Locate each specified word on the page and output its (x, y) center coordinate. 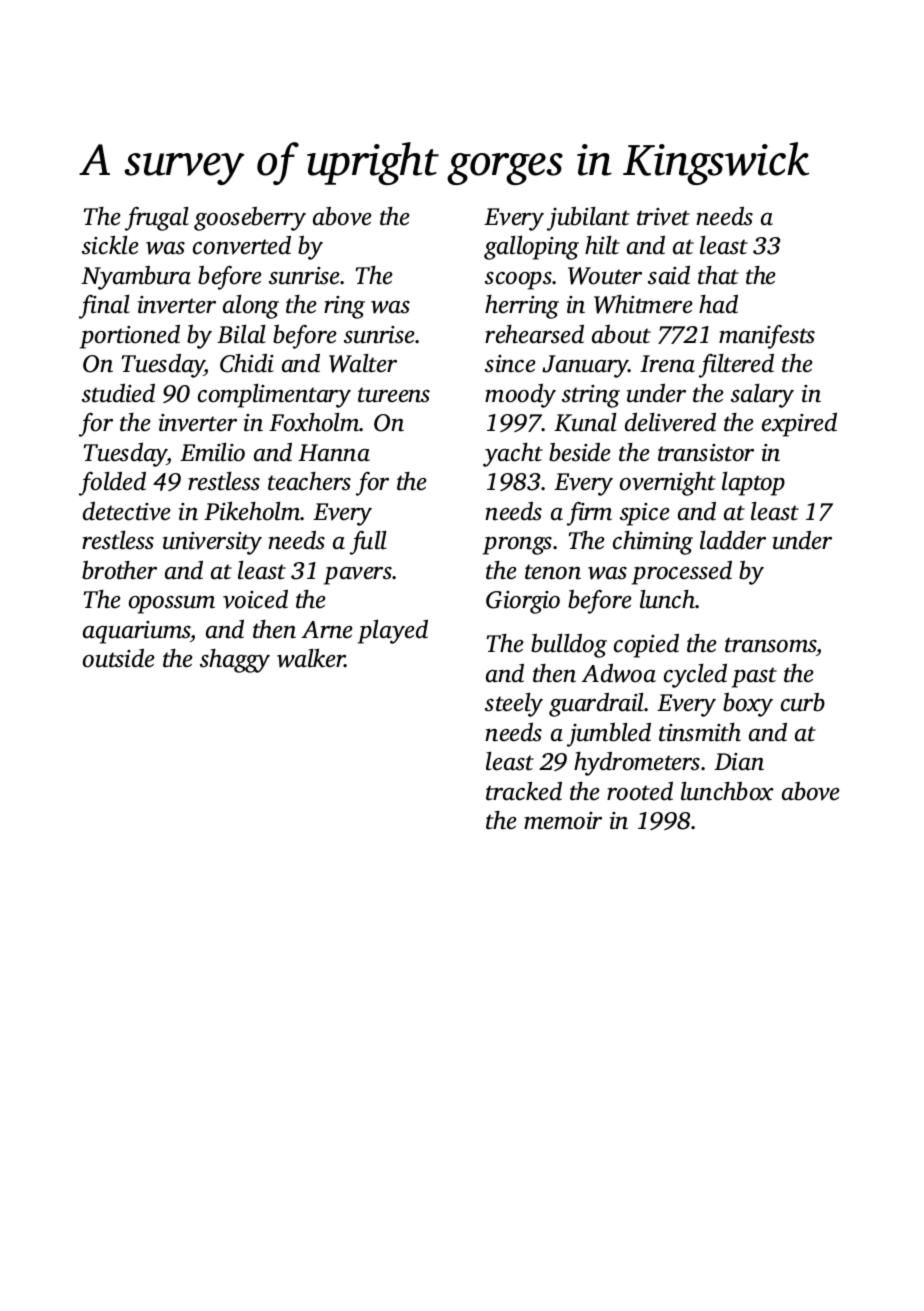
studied (118, 393)
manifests (767, 337)
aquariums (137, 632)
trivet (663, 217)
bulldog (569, 646)
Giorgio (523, 602)
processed (682, 573)
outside (119, 658)
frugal (157, 219)
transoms (771, 646)
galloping (531, 248)
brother (119, 570)
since (510, 364)
